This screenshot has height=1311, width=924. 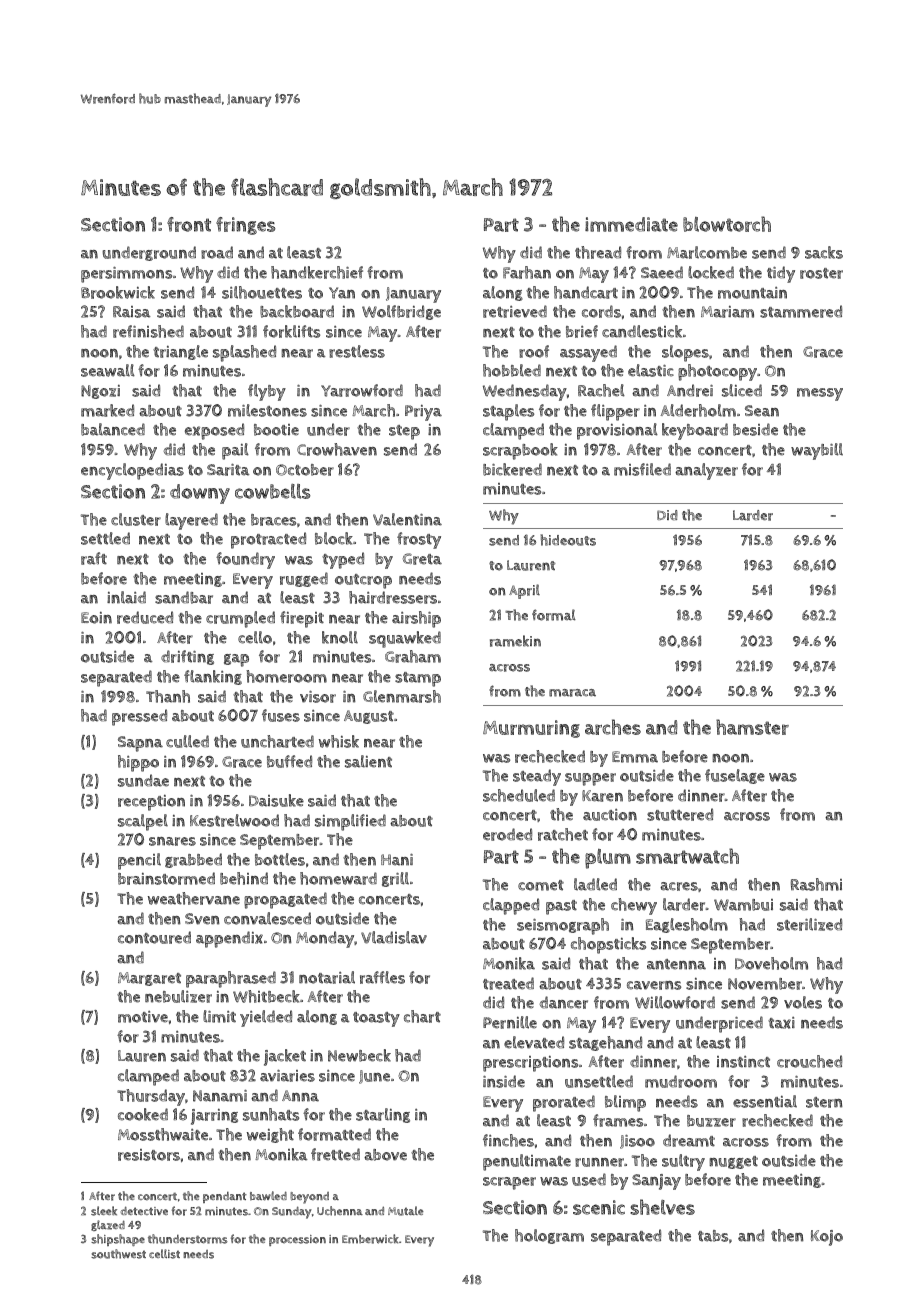 I want to click on blowtorch, so click(x=727, y=224).
